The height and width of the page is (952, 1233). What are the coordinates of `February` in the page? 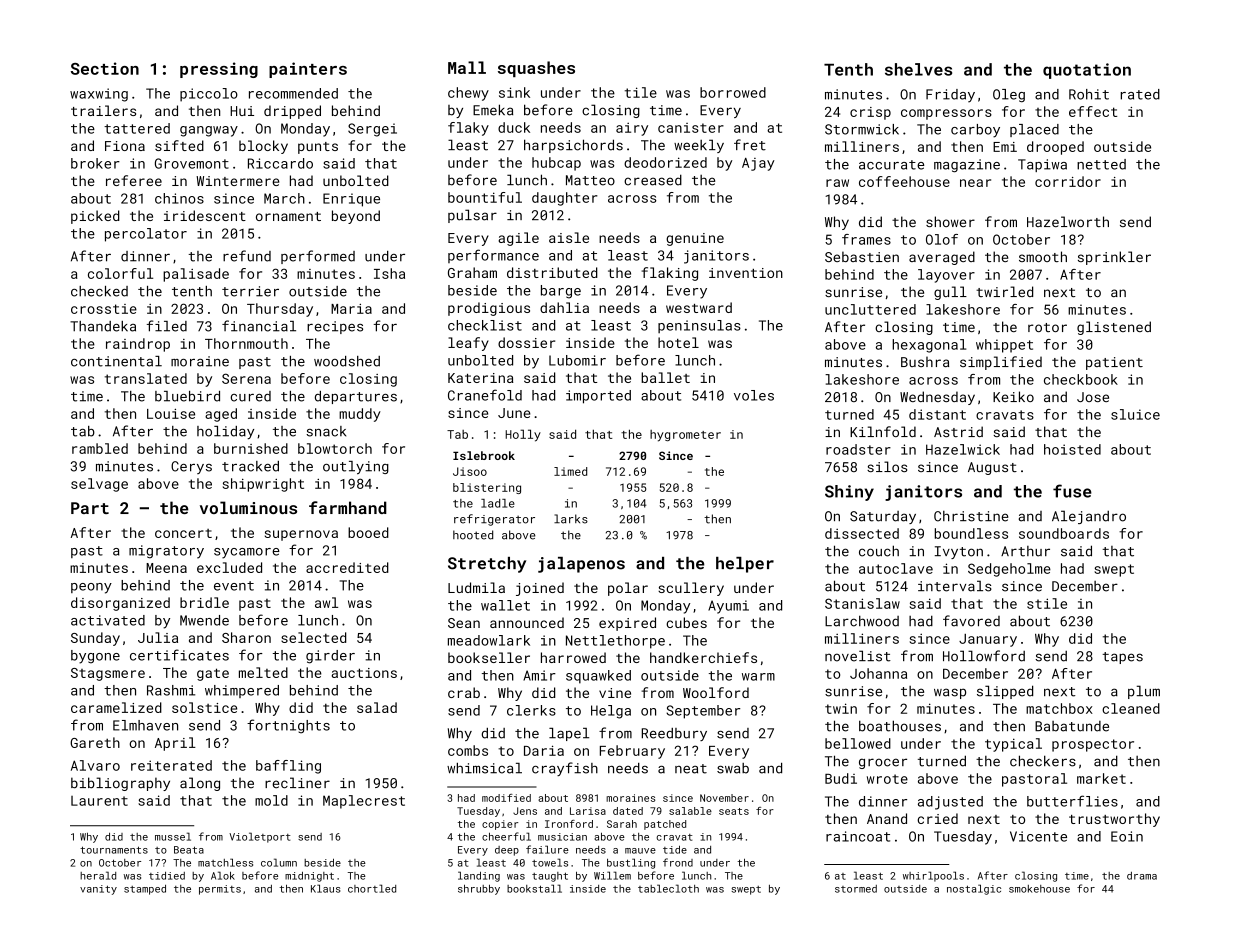 It's located at (632, 752).
